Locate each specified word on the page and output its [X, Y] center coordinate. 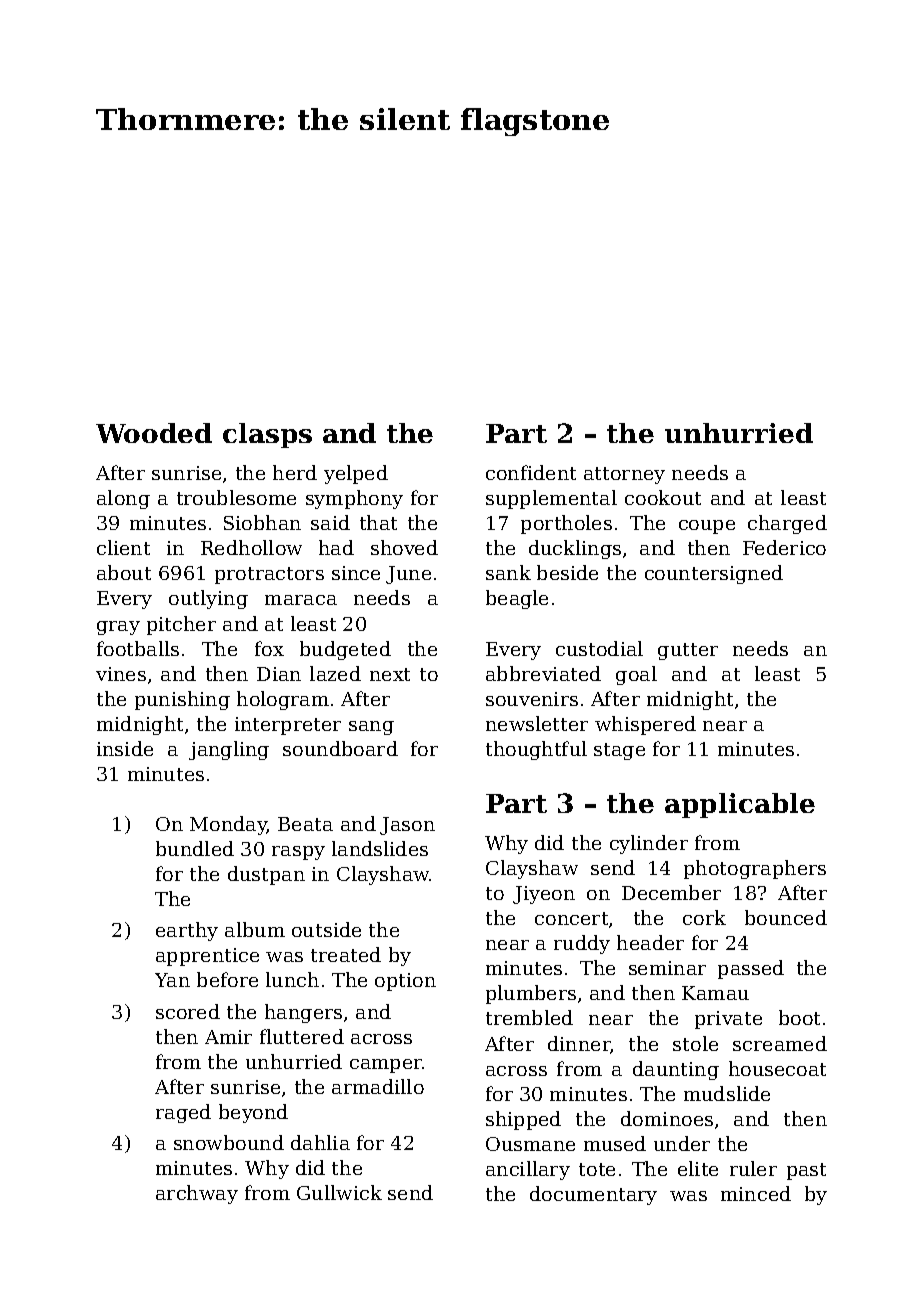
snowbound [229, 1142]
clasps [267, 435]
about [124, 572]
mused [615, 1143]
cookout [663, 497]
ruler [753, 1168]
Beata [305, 824]
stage [619, 751]
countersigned [714, 574]
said [330, 522]
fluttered [302, 1036]
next [390, 674]
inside [125, 748]
